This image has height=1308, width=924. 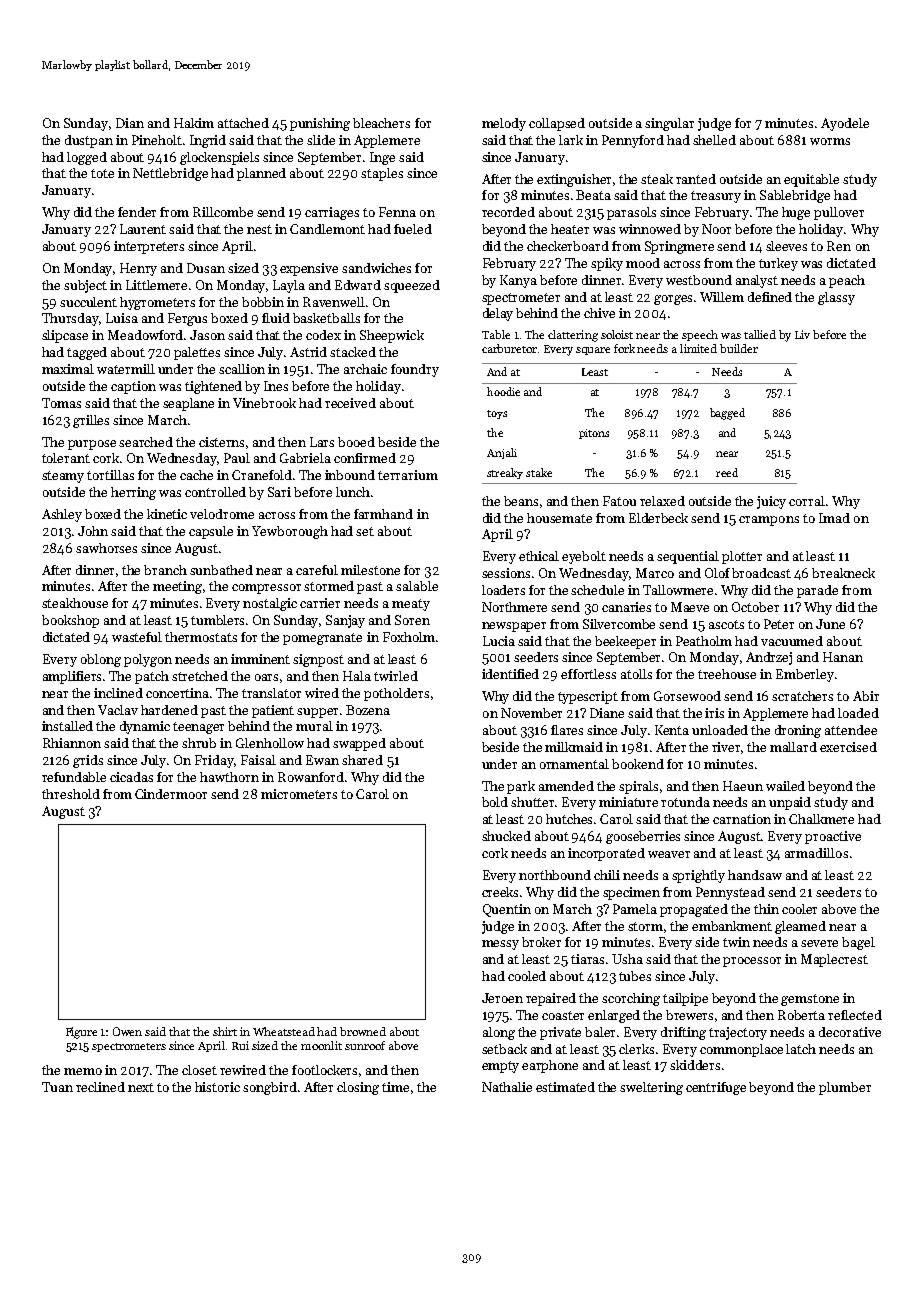 What do you see at coordinates (81, 1033) in the image?
I see `Figure` at bounding box center [81, 1033].
